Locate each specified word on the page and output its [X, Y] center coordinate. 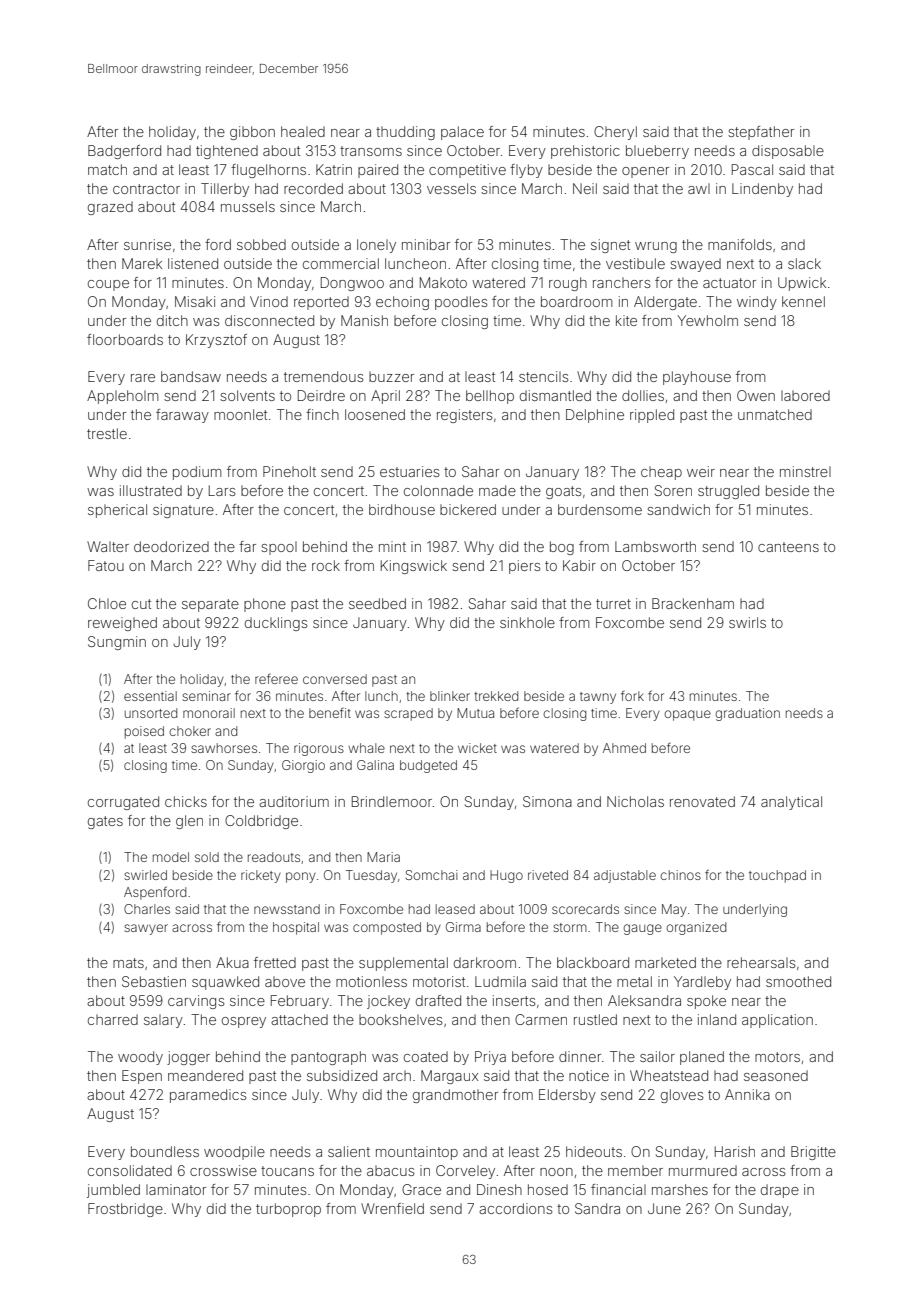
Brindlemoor [392, 801]
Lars [222, 490]
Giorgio [303, 766]
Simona [547, 801]
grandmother [455, 1096]
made [497, 490]
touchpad [777, 876]
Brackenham [693, 603]
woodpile [234, 1153]
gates [105, 822]
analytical [791, 803]
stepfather [761, 133]
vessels [451, 188]
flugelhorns [268, 171]
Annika [747, 1094]
